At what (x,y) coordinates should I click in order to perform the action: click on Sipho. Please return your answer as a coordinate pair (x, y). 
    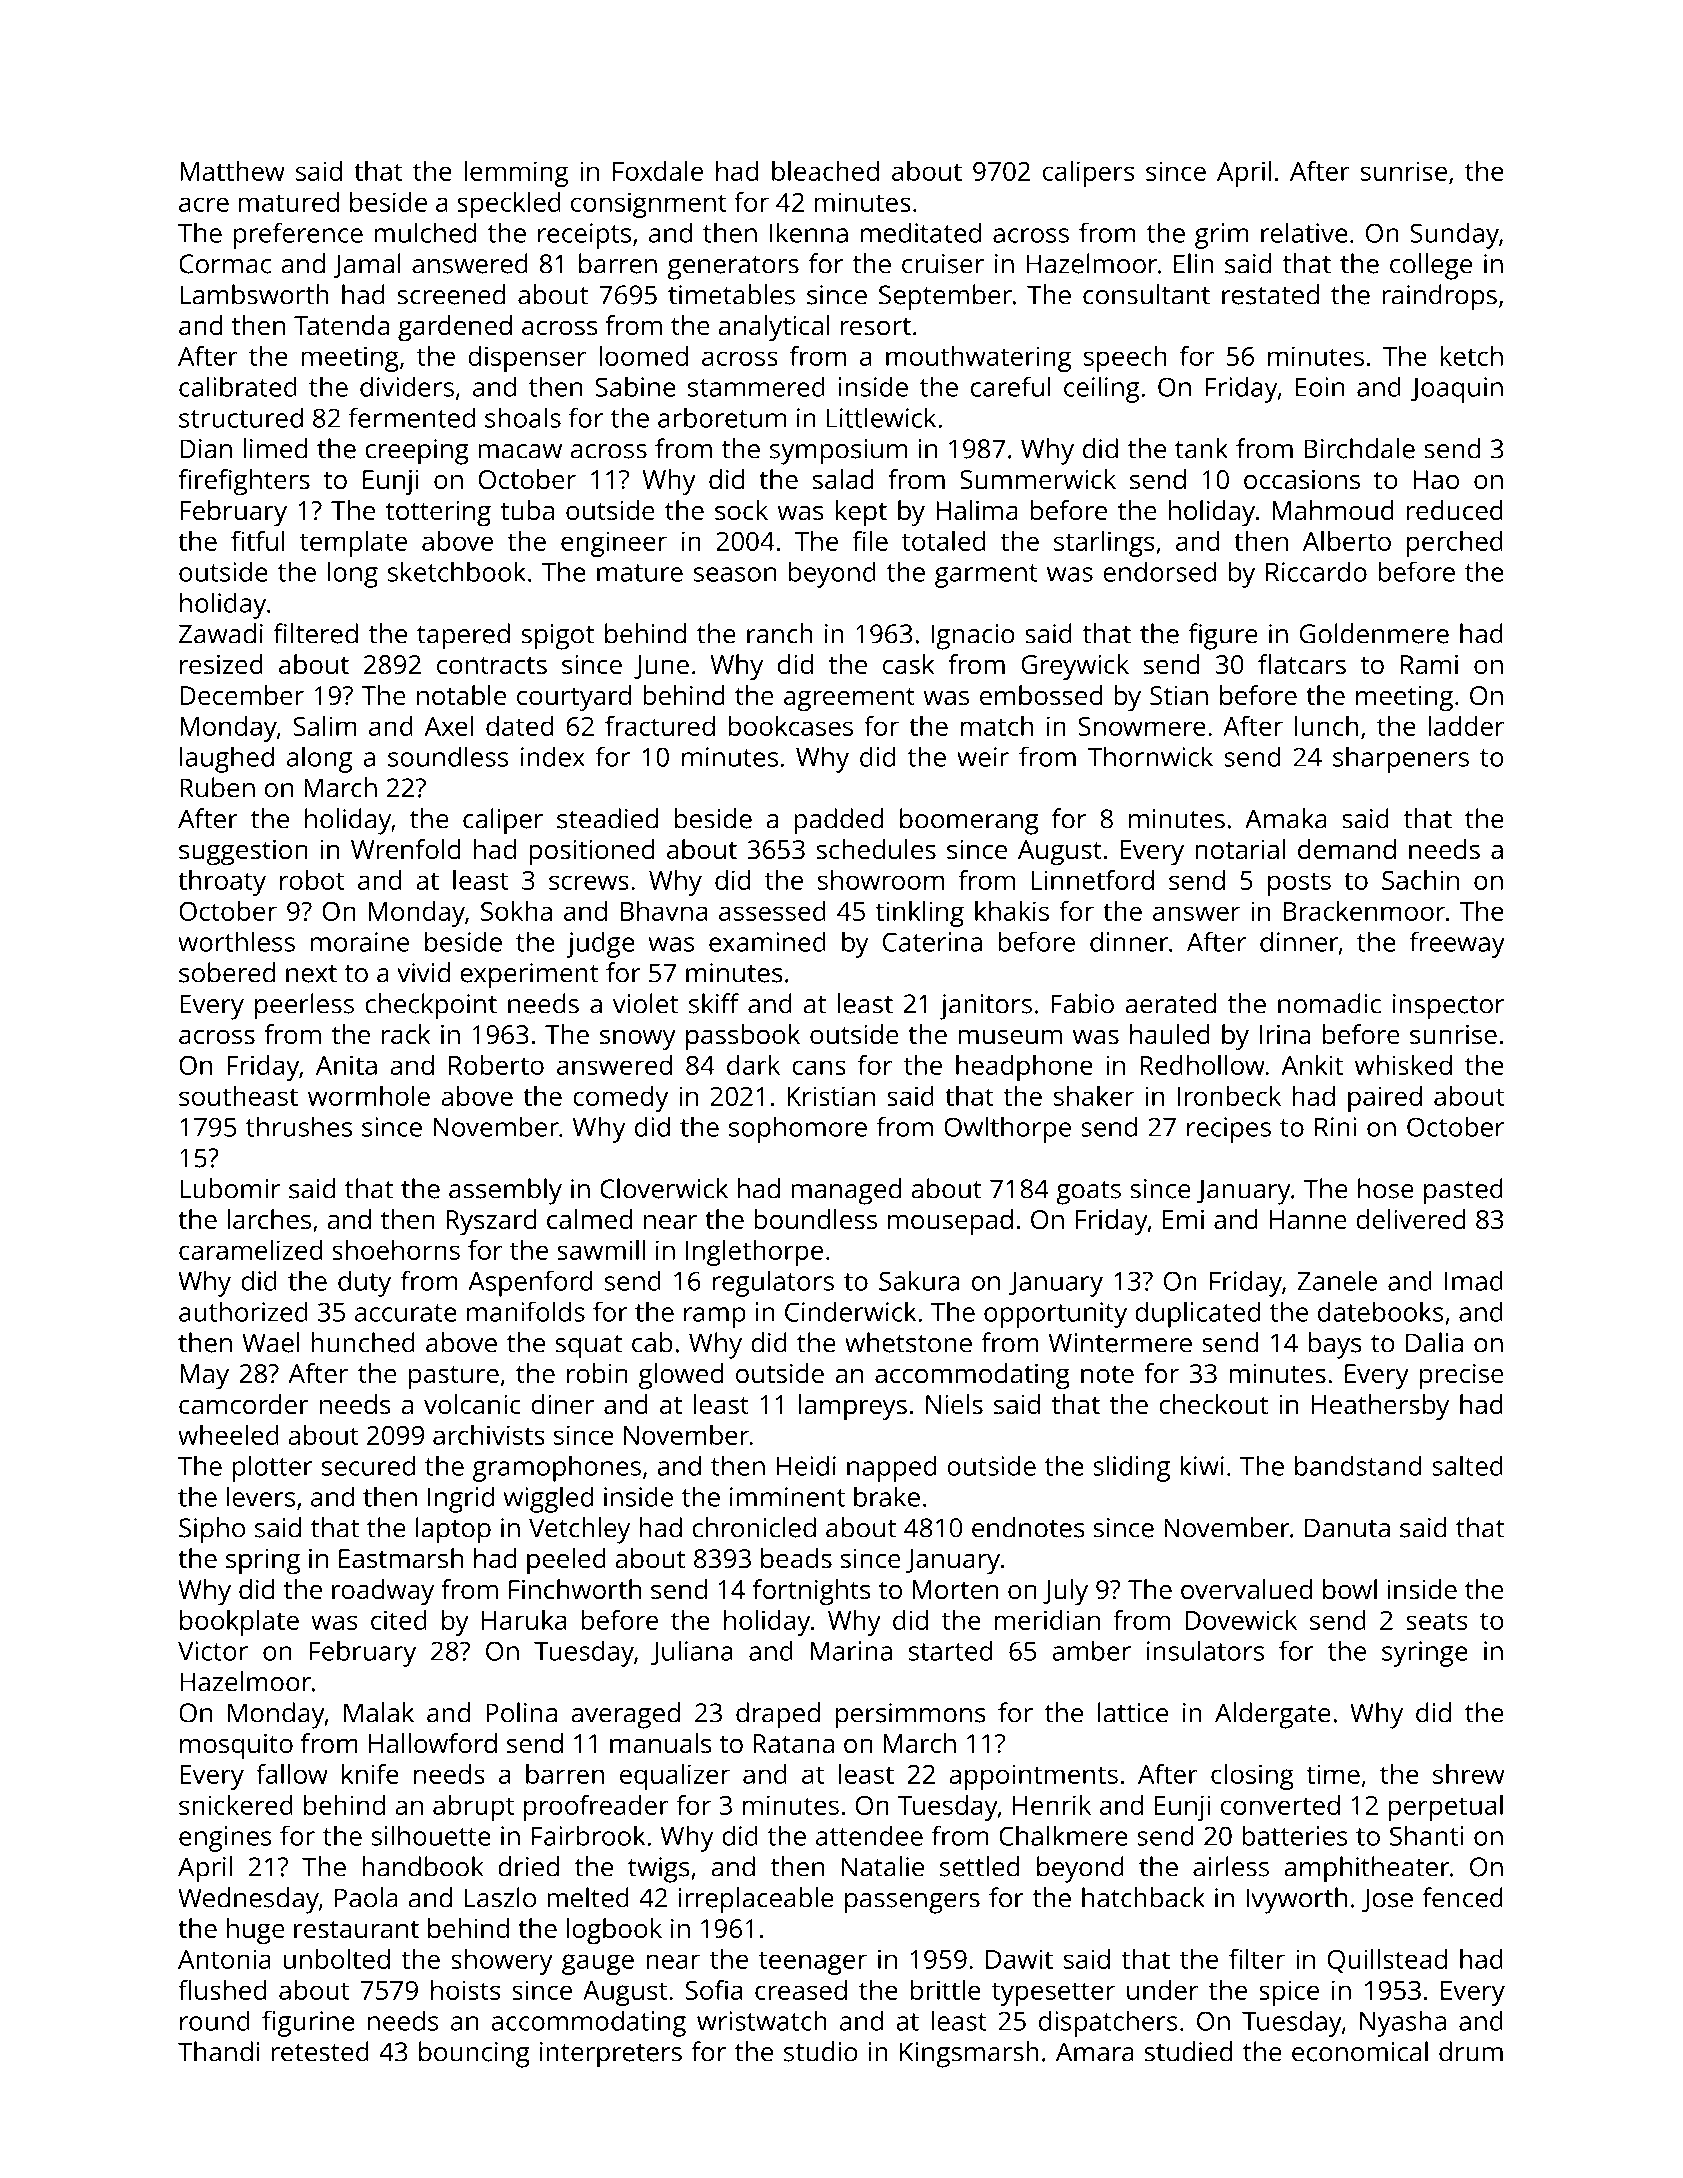
    Looking at the image, I should click on (212, 1530).
